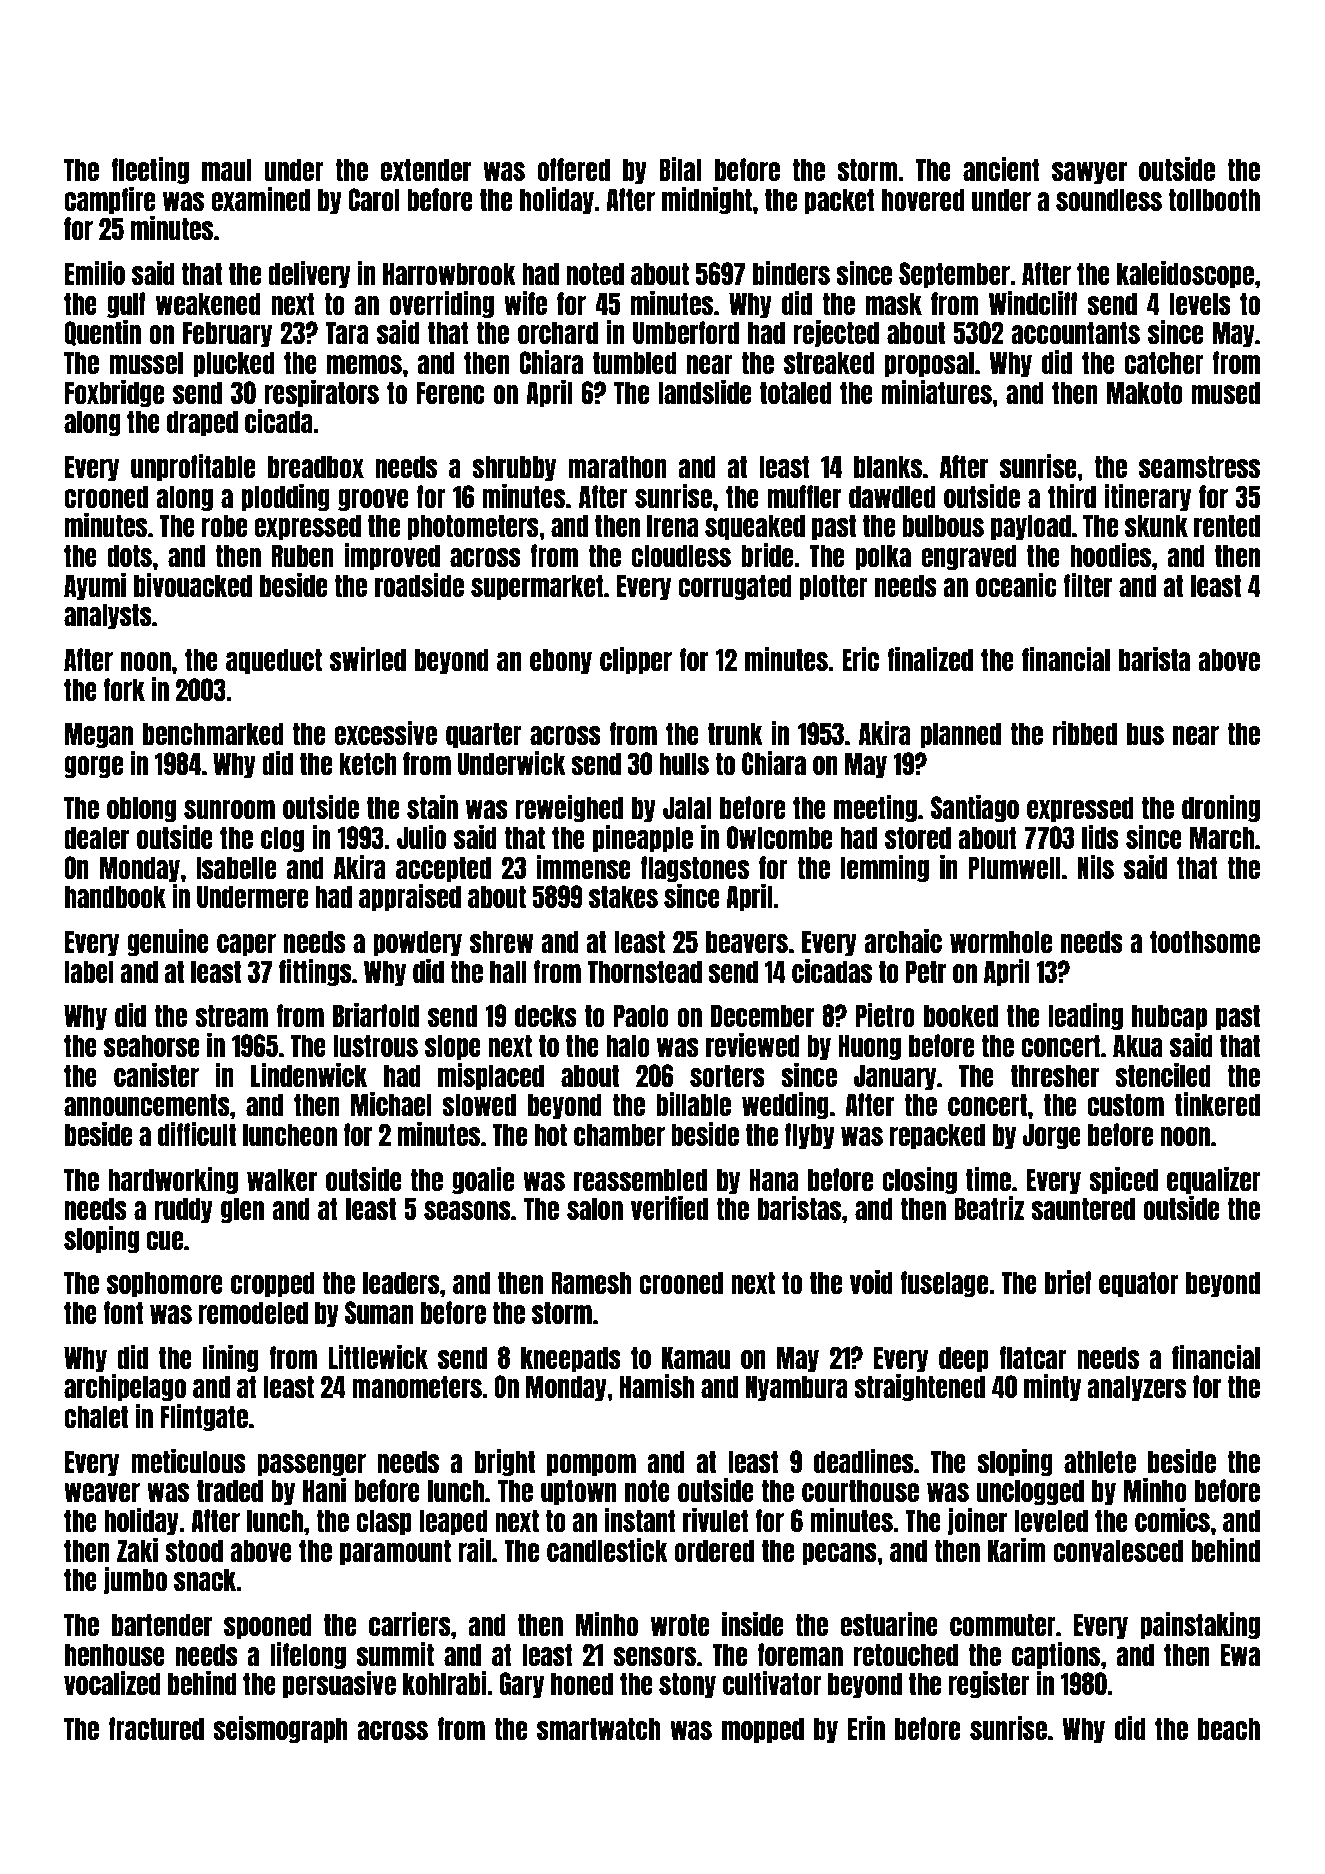 The height and width of the screenshot is (1874, 1325). Describe the element at coordinates (150, 170) in the screenshot. I see `fleeting` at that location.
